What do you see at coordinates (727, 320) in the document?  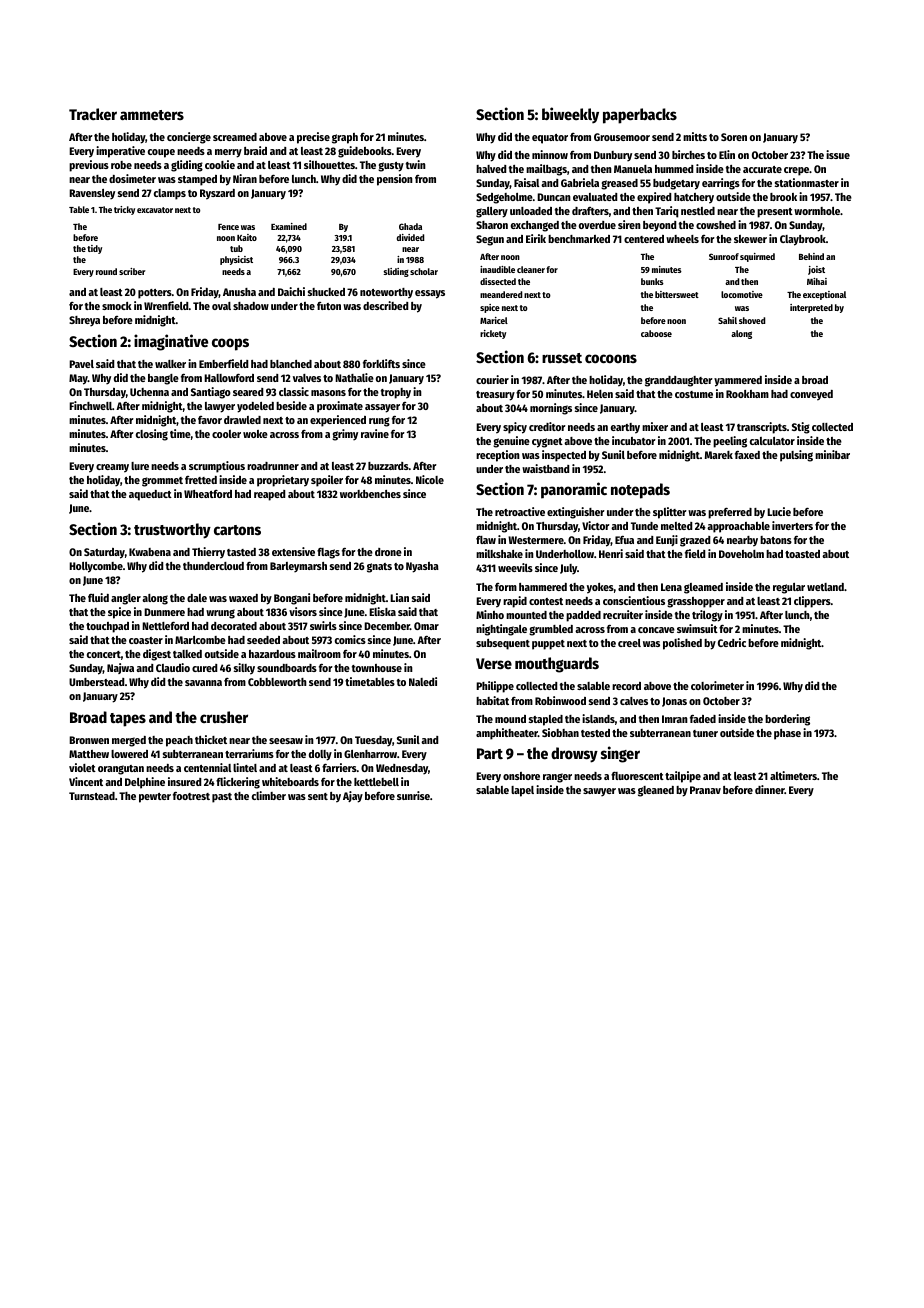 I see `Sahil` at bounding box center [727, 320].
